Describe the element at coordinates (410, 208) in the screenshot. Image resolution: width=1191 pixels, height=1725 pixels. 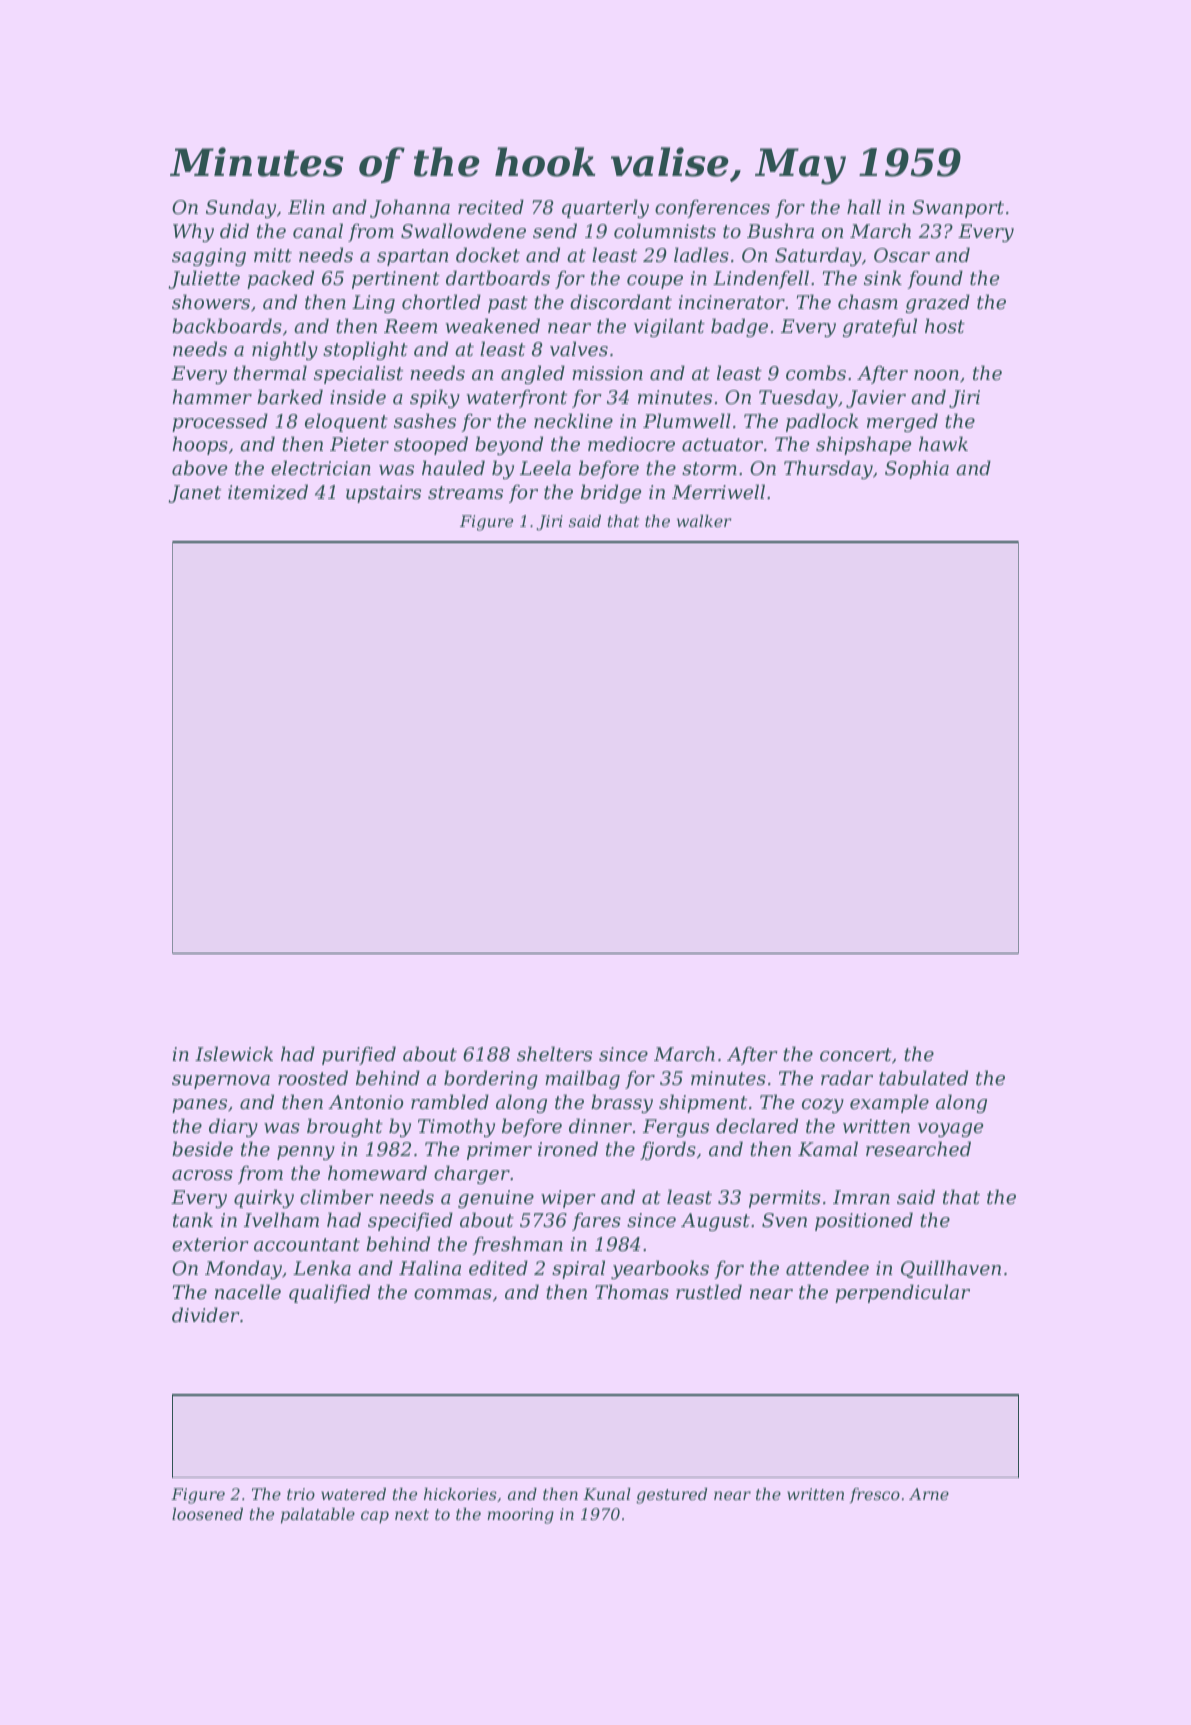
I see `Johanna` at that location.
